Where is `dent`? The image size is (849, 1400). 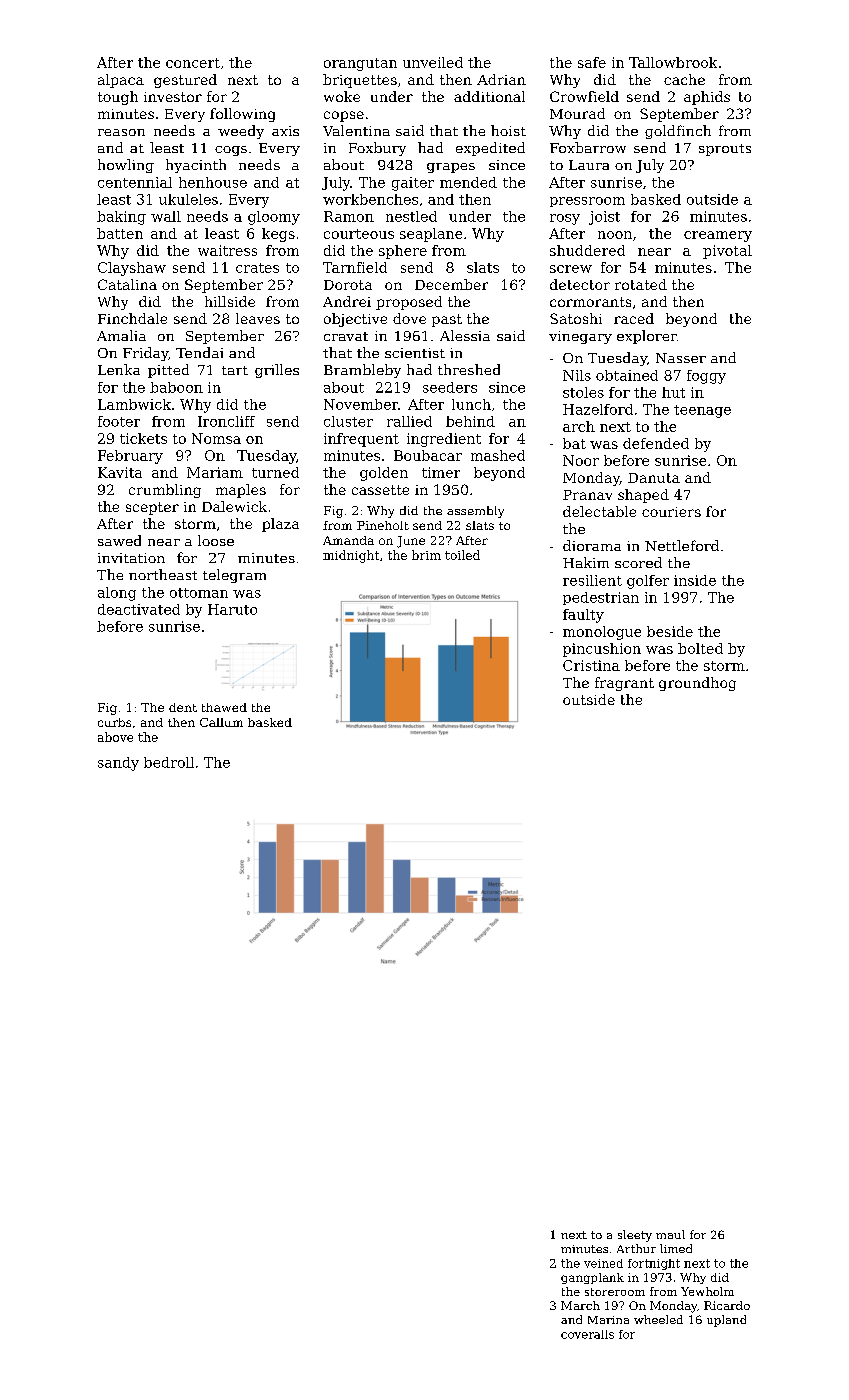 dent is located at coordinates (183, 707).
